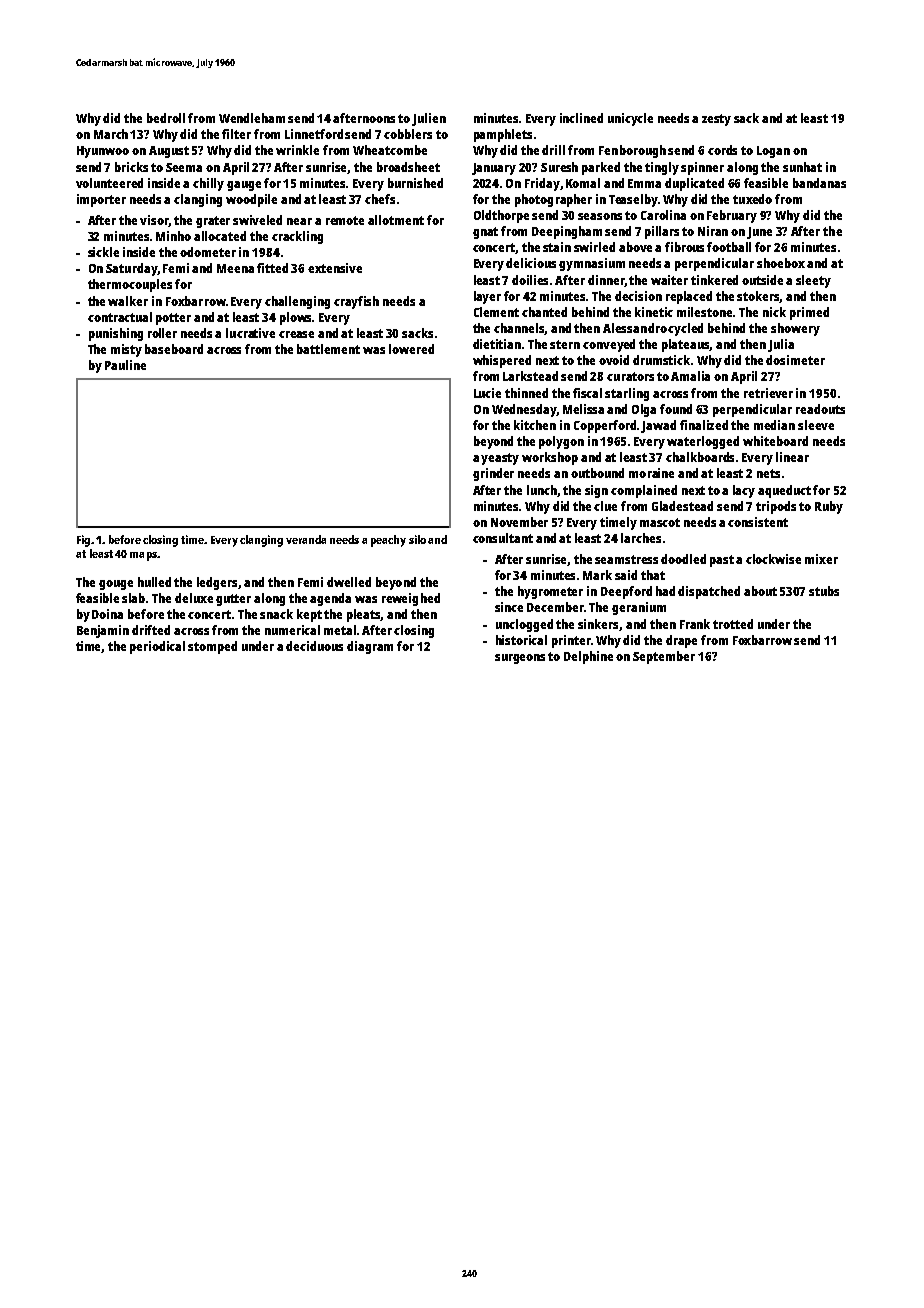  Describe the element at coordinates (665, 591) in the page. I see `had` at that location.
